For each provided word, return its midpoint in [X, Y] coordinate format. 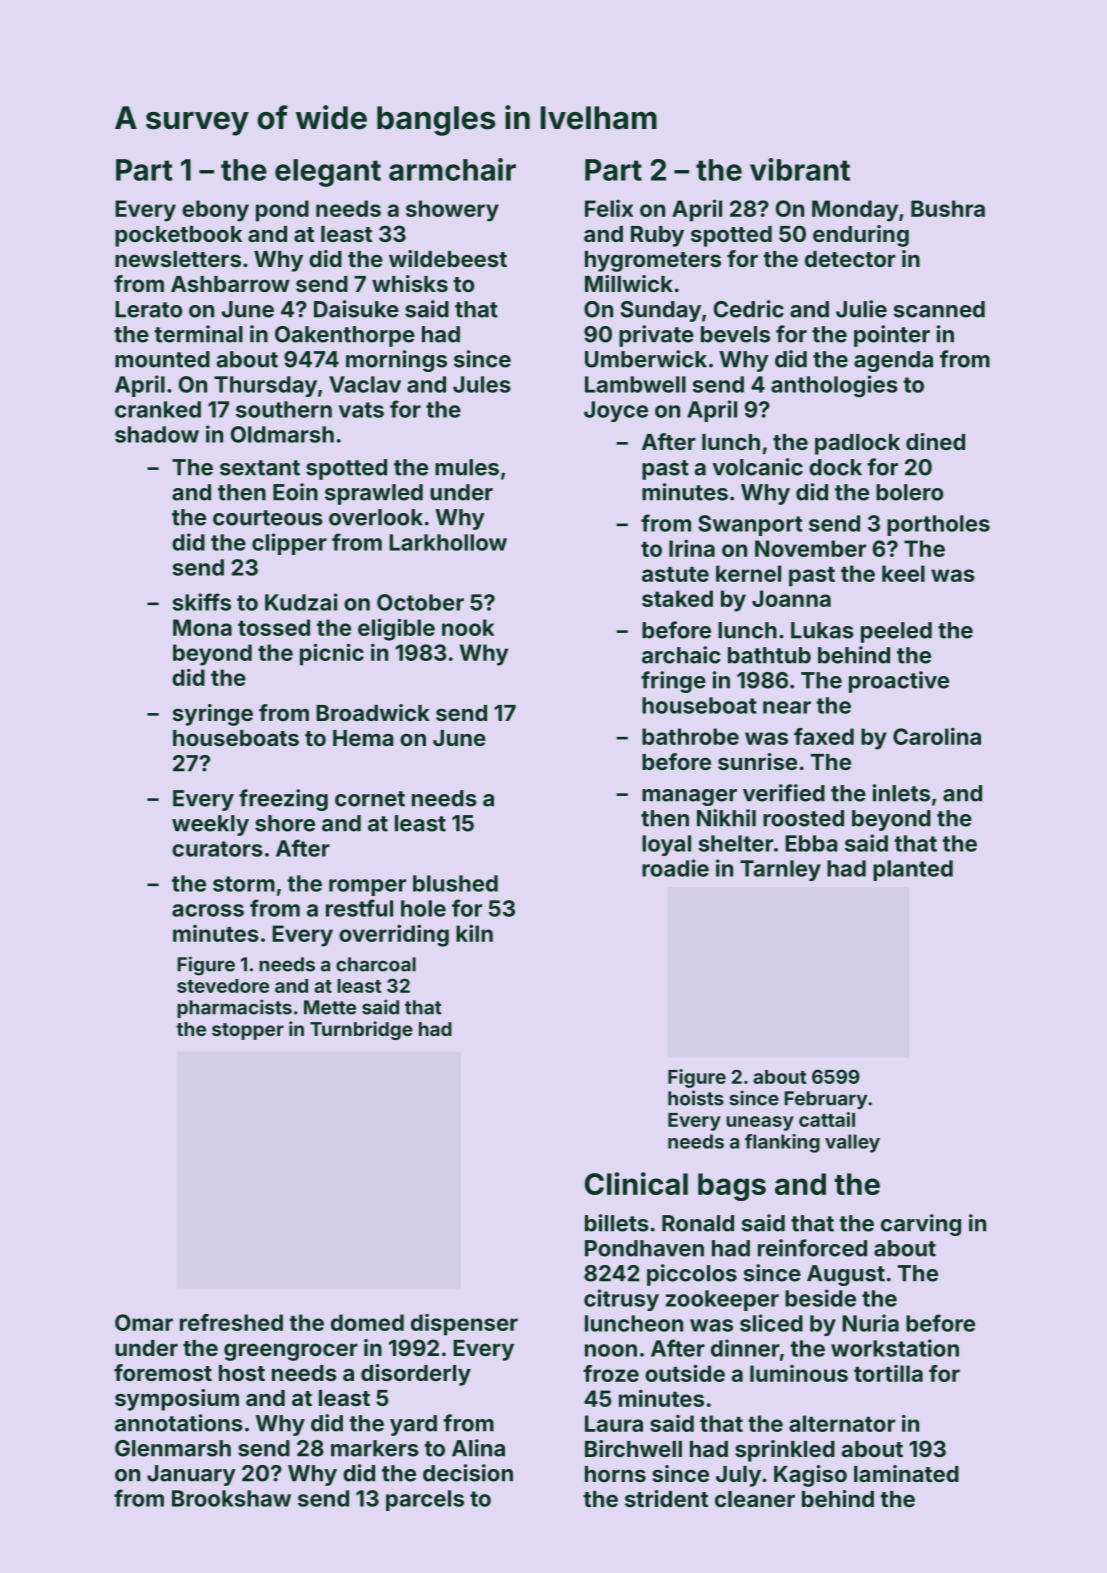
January [191, 1475]
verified [784, 793]
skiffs [201, 602]
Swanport [750, 525]
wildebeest [448, 258]
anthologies [834, 386]
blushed [455, 883]
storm [244, 884]
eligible [396, 629]
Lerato [148, 309]
